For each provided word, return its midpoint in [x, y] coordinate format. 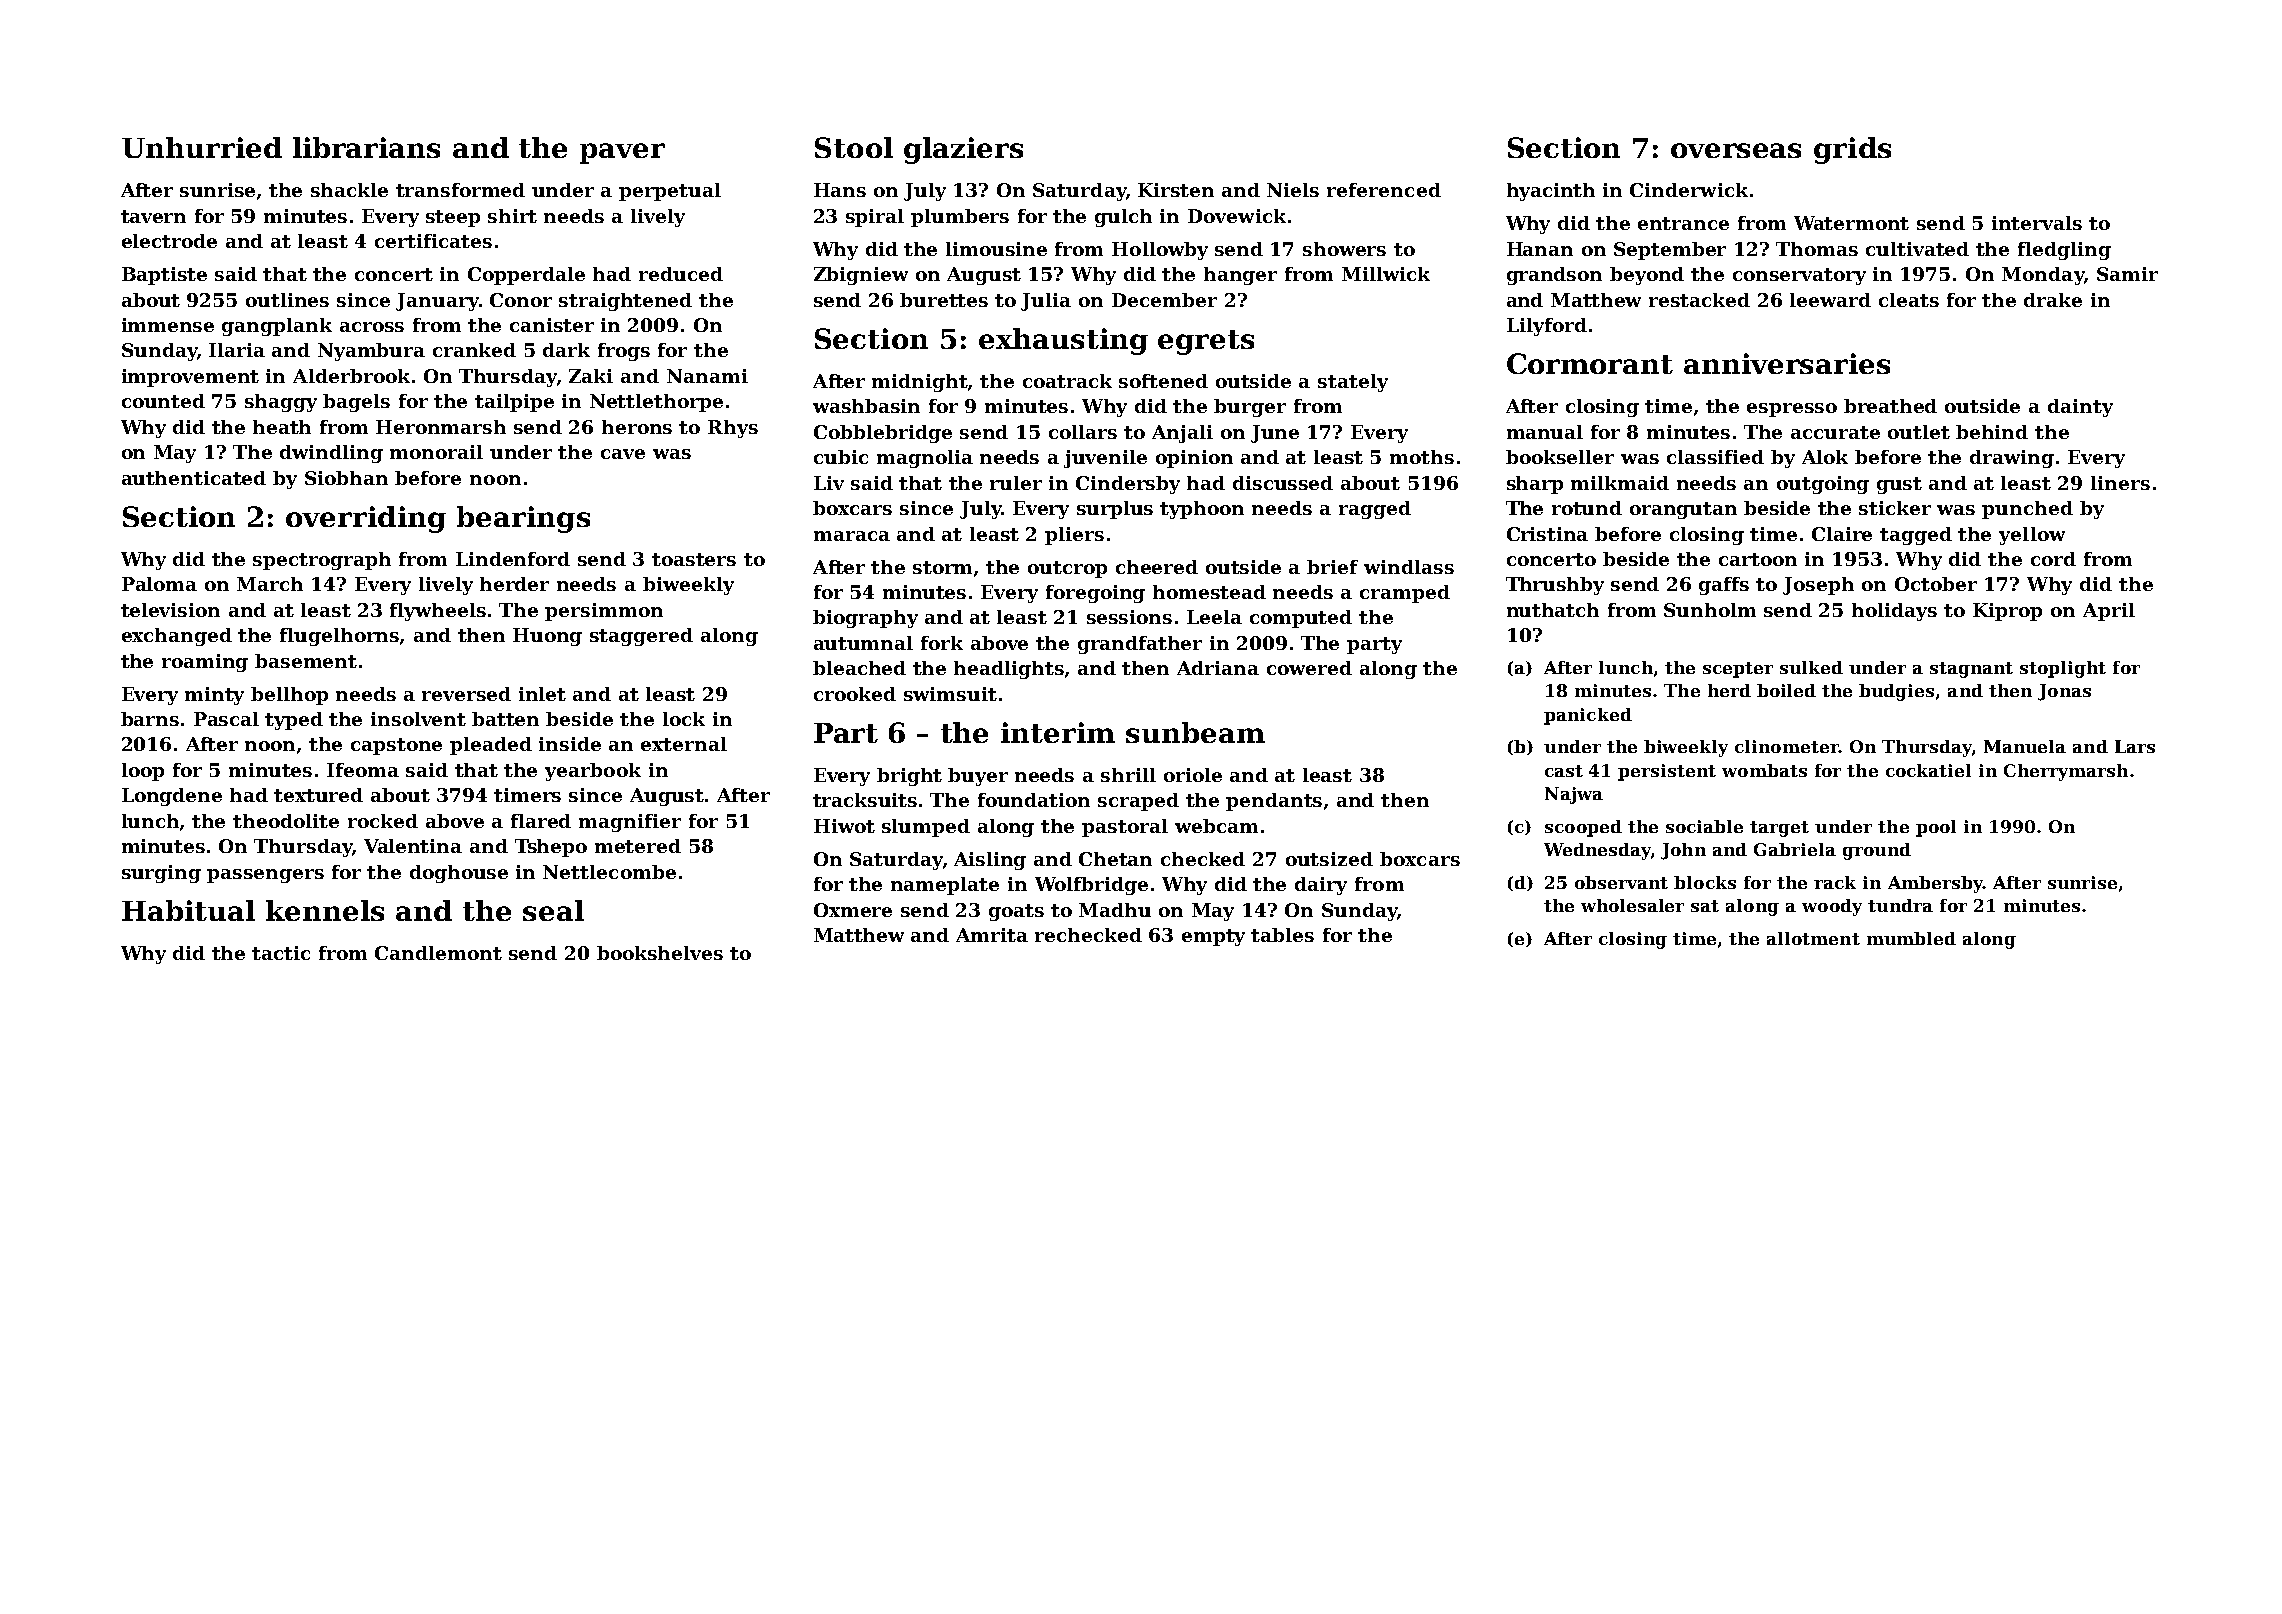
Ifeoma [363, 770]
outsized [1329, 859]
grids [1852, 150]
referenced [1384, 190]
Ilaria [237, 350]
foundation [1034, 800]
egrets [1206, 342]
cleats [1909, 300]
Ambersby [1935, 884]
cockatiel [1928, 770]
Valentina [413, 846]
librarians [366, 147]
